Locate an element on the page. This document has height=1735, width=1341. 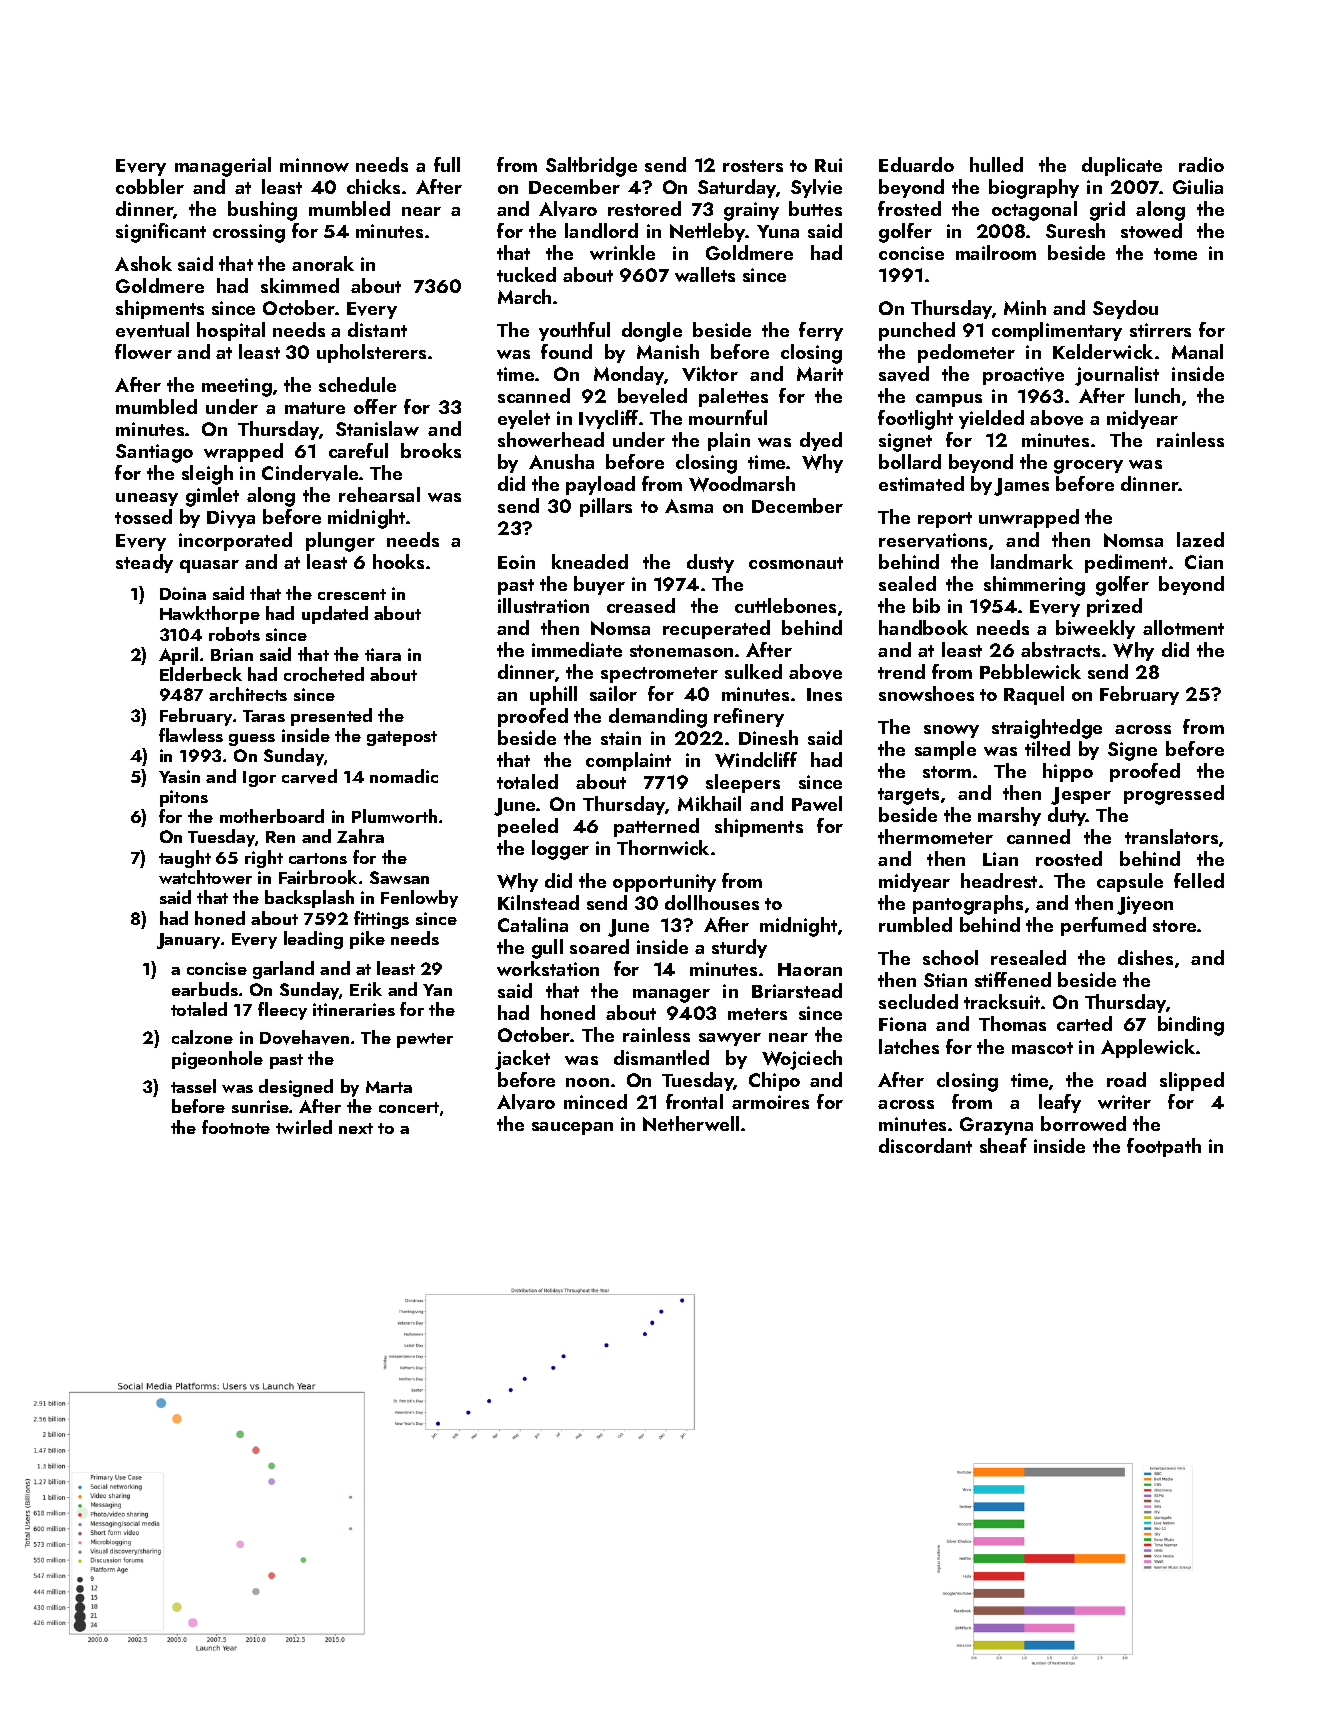
next is located at coordinates (356, 1128).
